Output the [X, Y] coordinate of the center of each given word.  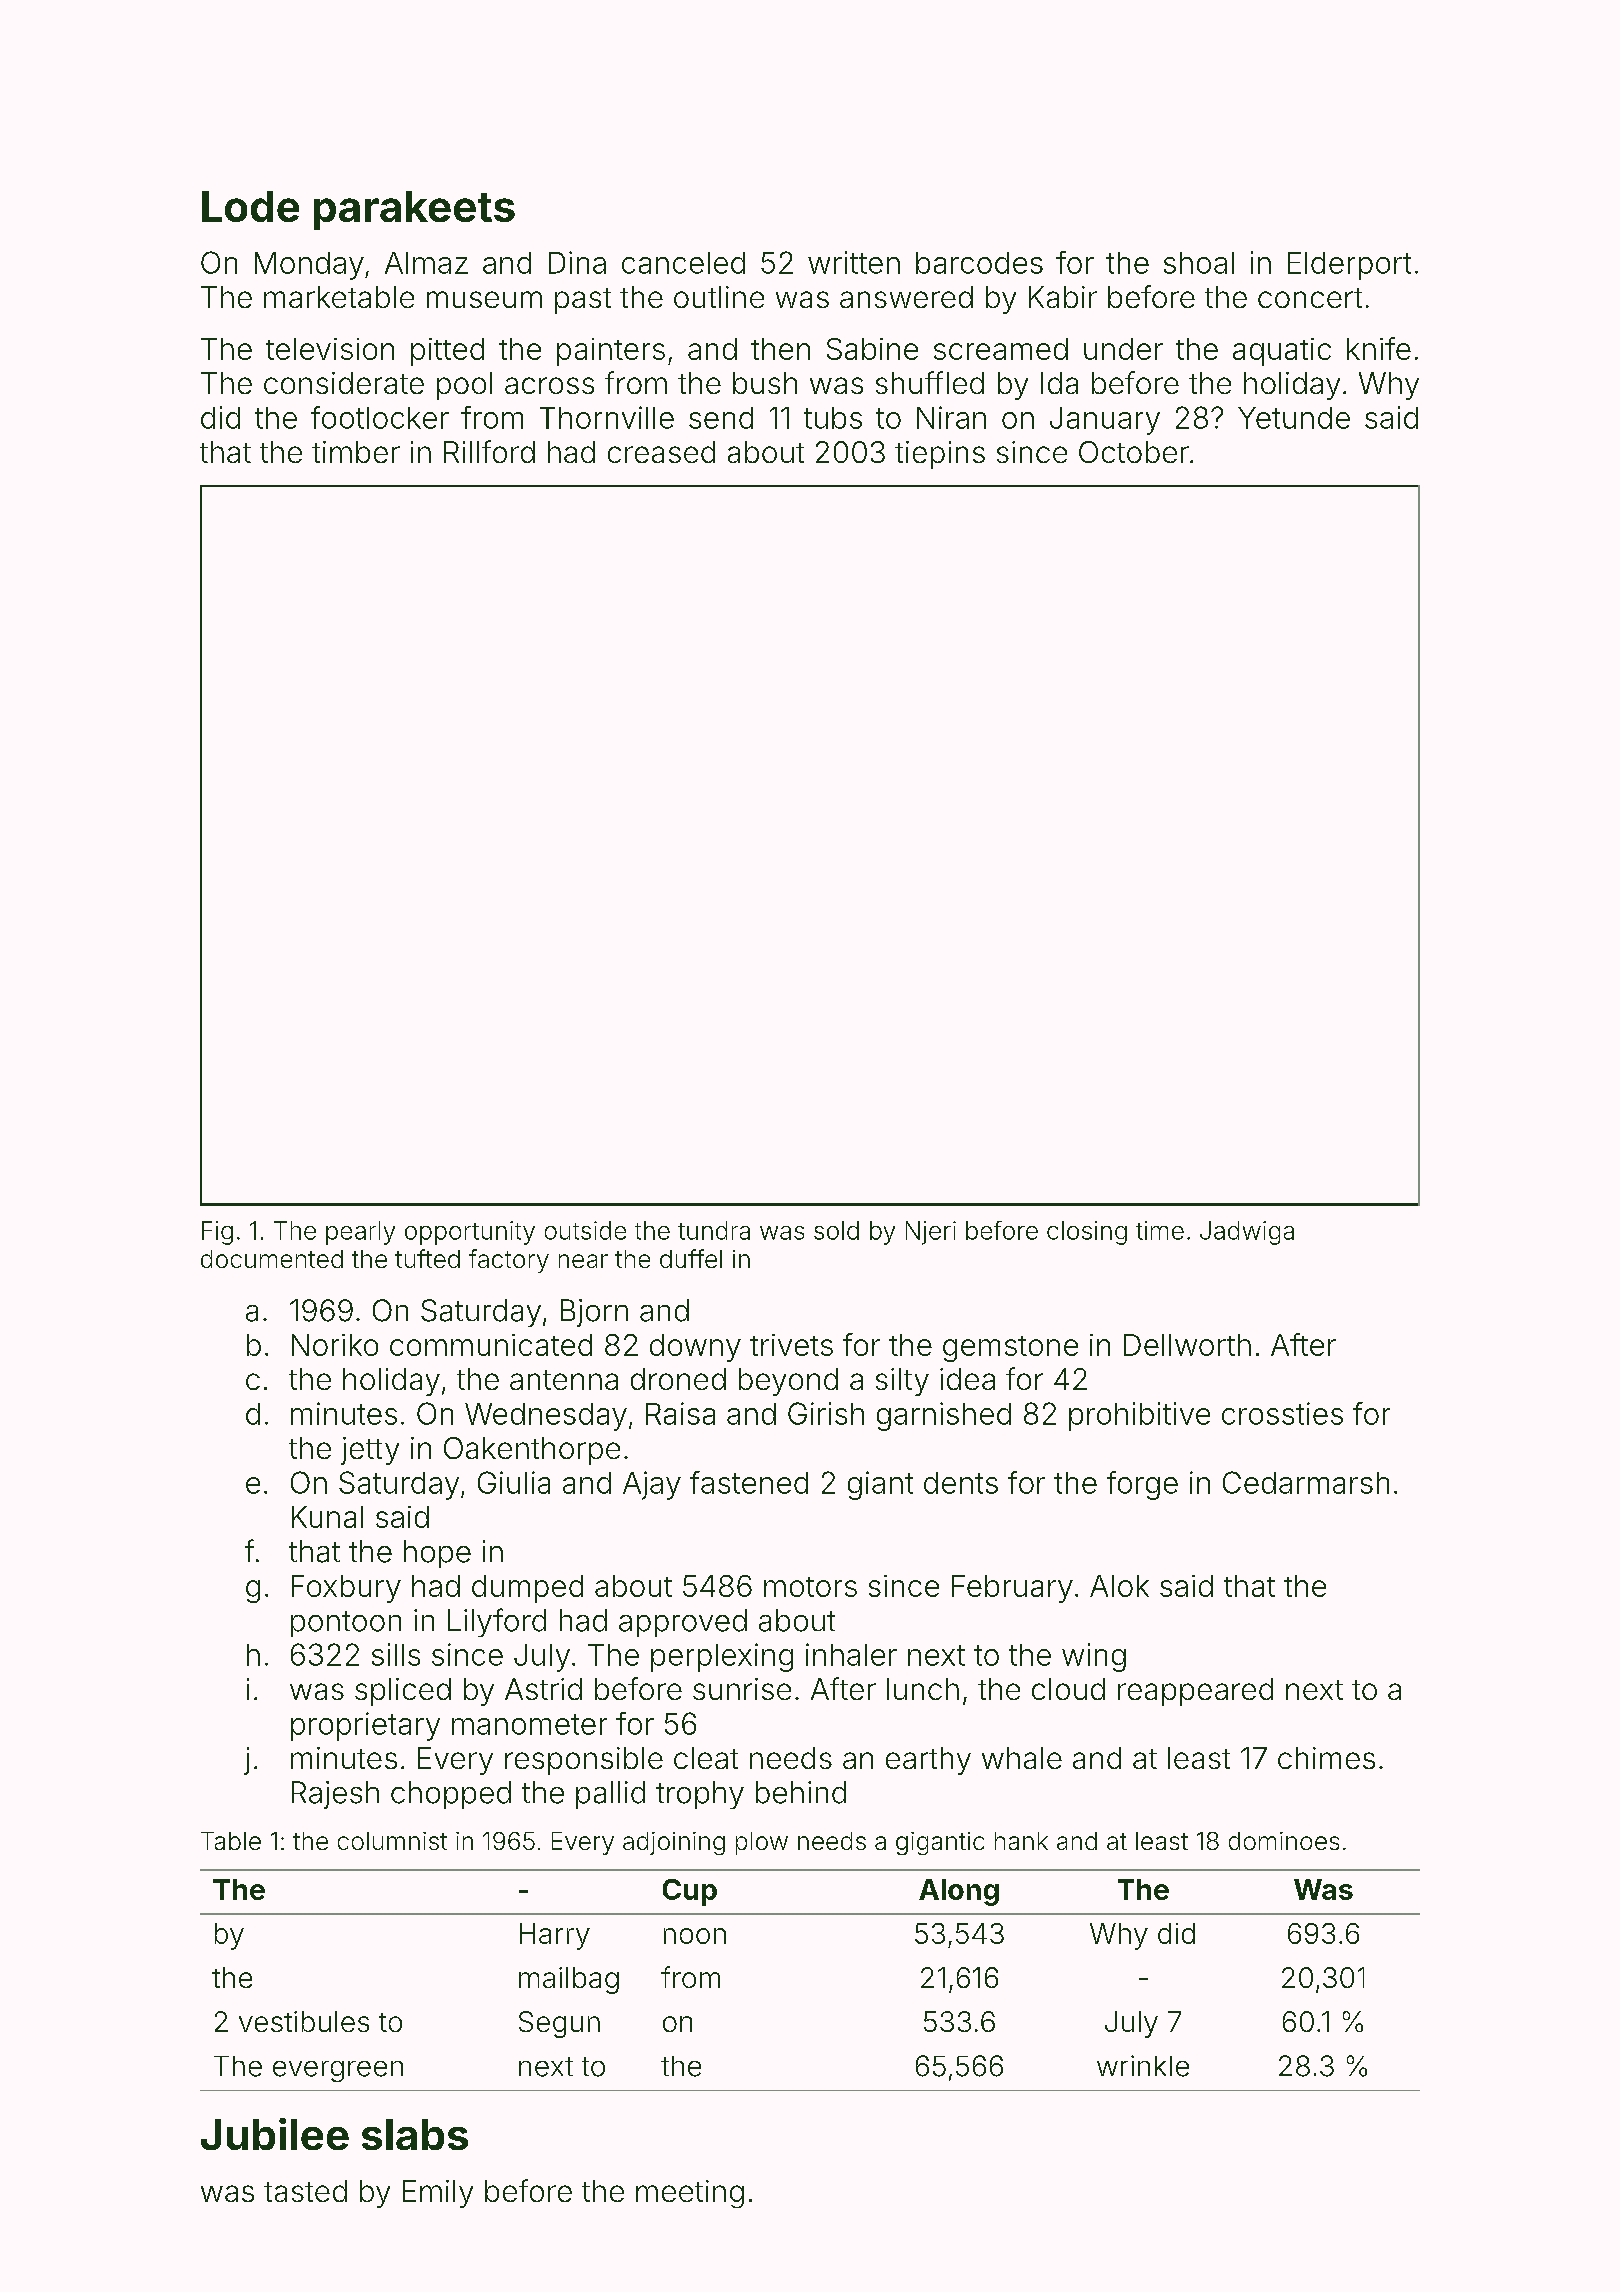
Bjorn [594, 1313]
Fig [217, 1233]
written [854, 262]
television [330, 349]
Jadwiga [1247, 1233]
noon [695, 1936]
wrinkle [1143, 2066]
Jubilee [275, 2134]
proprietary [365, 1726]
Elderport [1349, 266]
